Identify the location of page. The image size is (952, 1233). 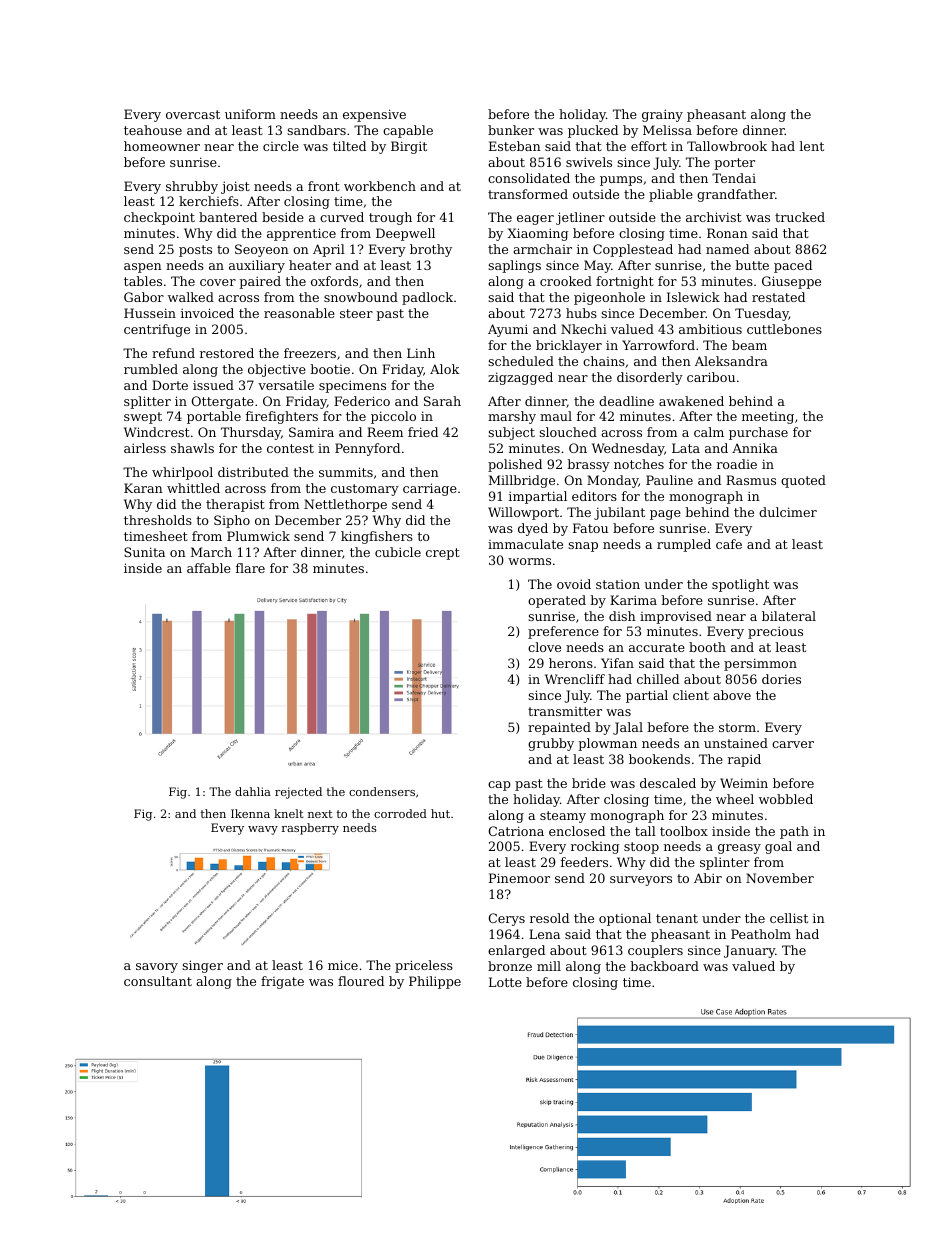
(665, 515).
